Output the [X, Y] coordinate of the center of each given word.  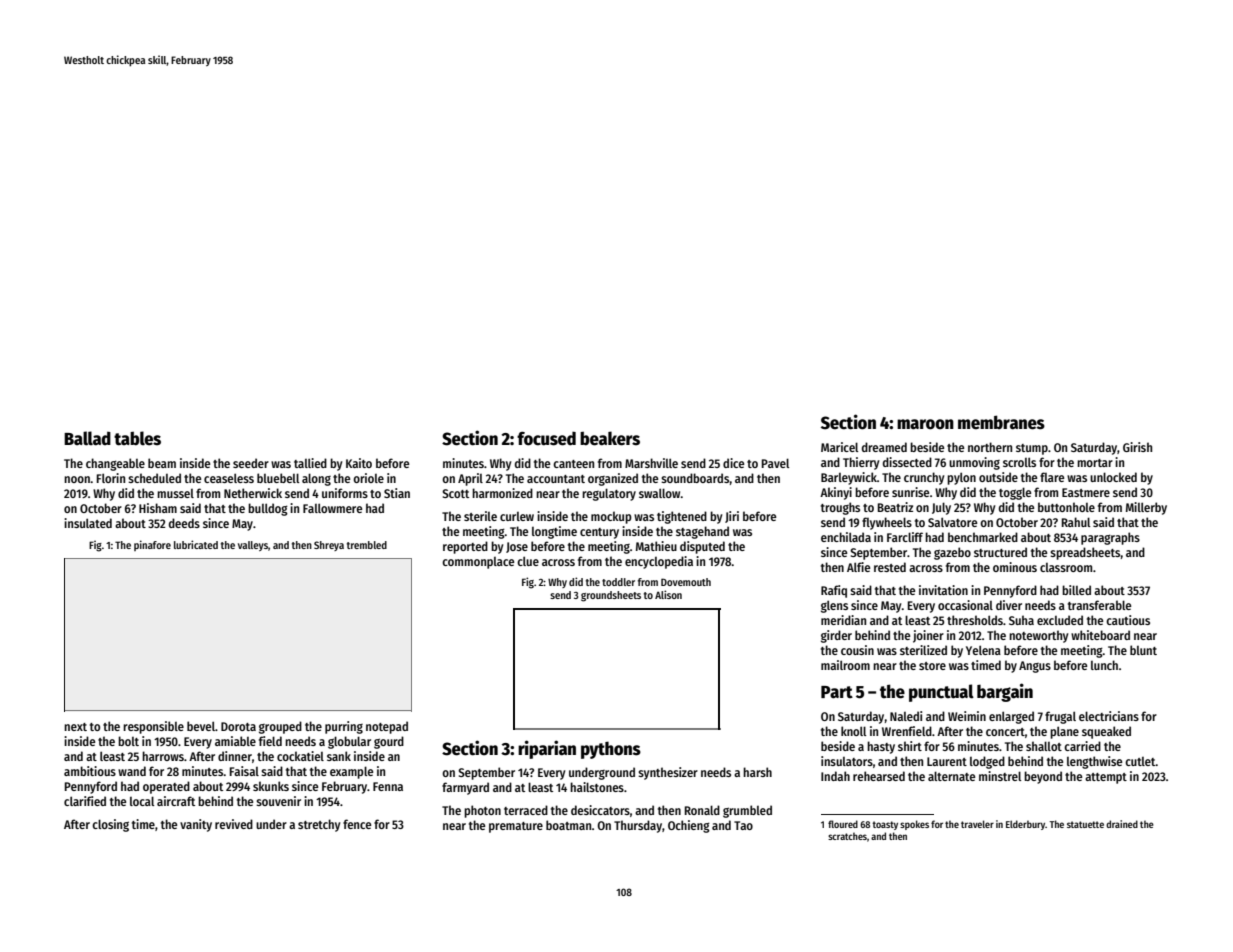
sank [339, 756]
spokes [914, 825]
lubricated [196, 544]
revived [234, 824]
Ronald [702, 810]
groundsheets [611, 596]
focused [546, 438]
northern [990, 447]
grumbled [747, 811]
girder [836, 636]
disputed [702, 547]
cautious [1128, 620]
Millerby [1146, 508]
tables [137, 438]
